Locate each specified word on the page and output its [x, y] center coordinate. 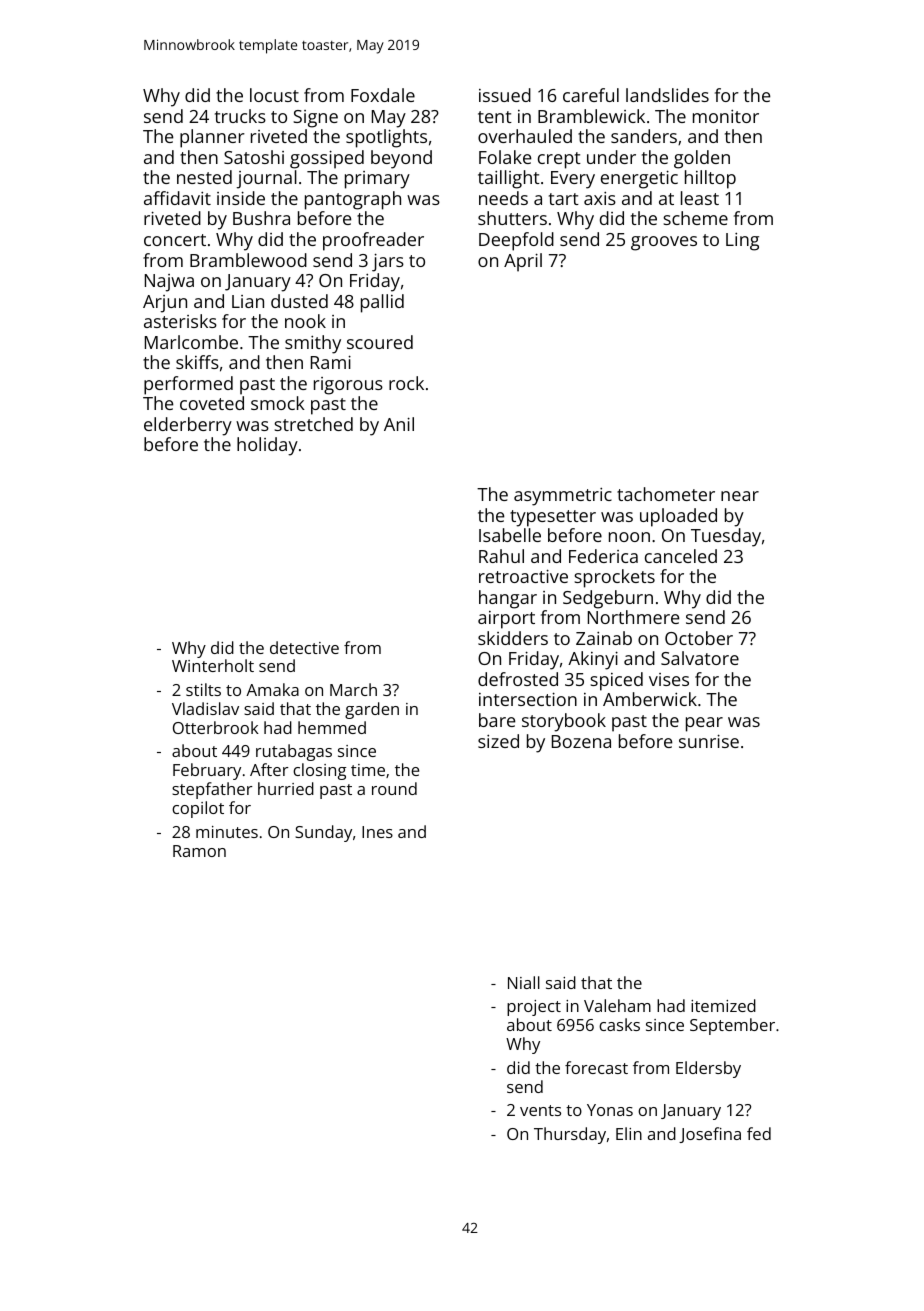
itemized [723, 1005]
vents [540, 1110]
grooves [664, 243]
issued [505, 95]
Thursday [570, 1135]
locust [274, 95]
